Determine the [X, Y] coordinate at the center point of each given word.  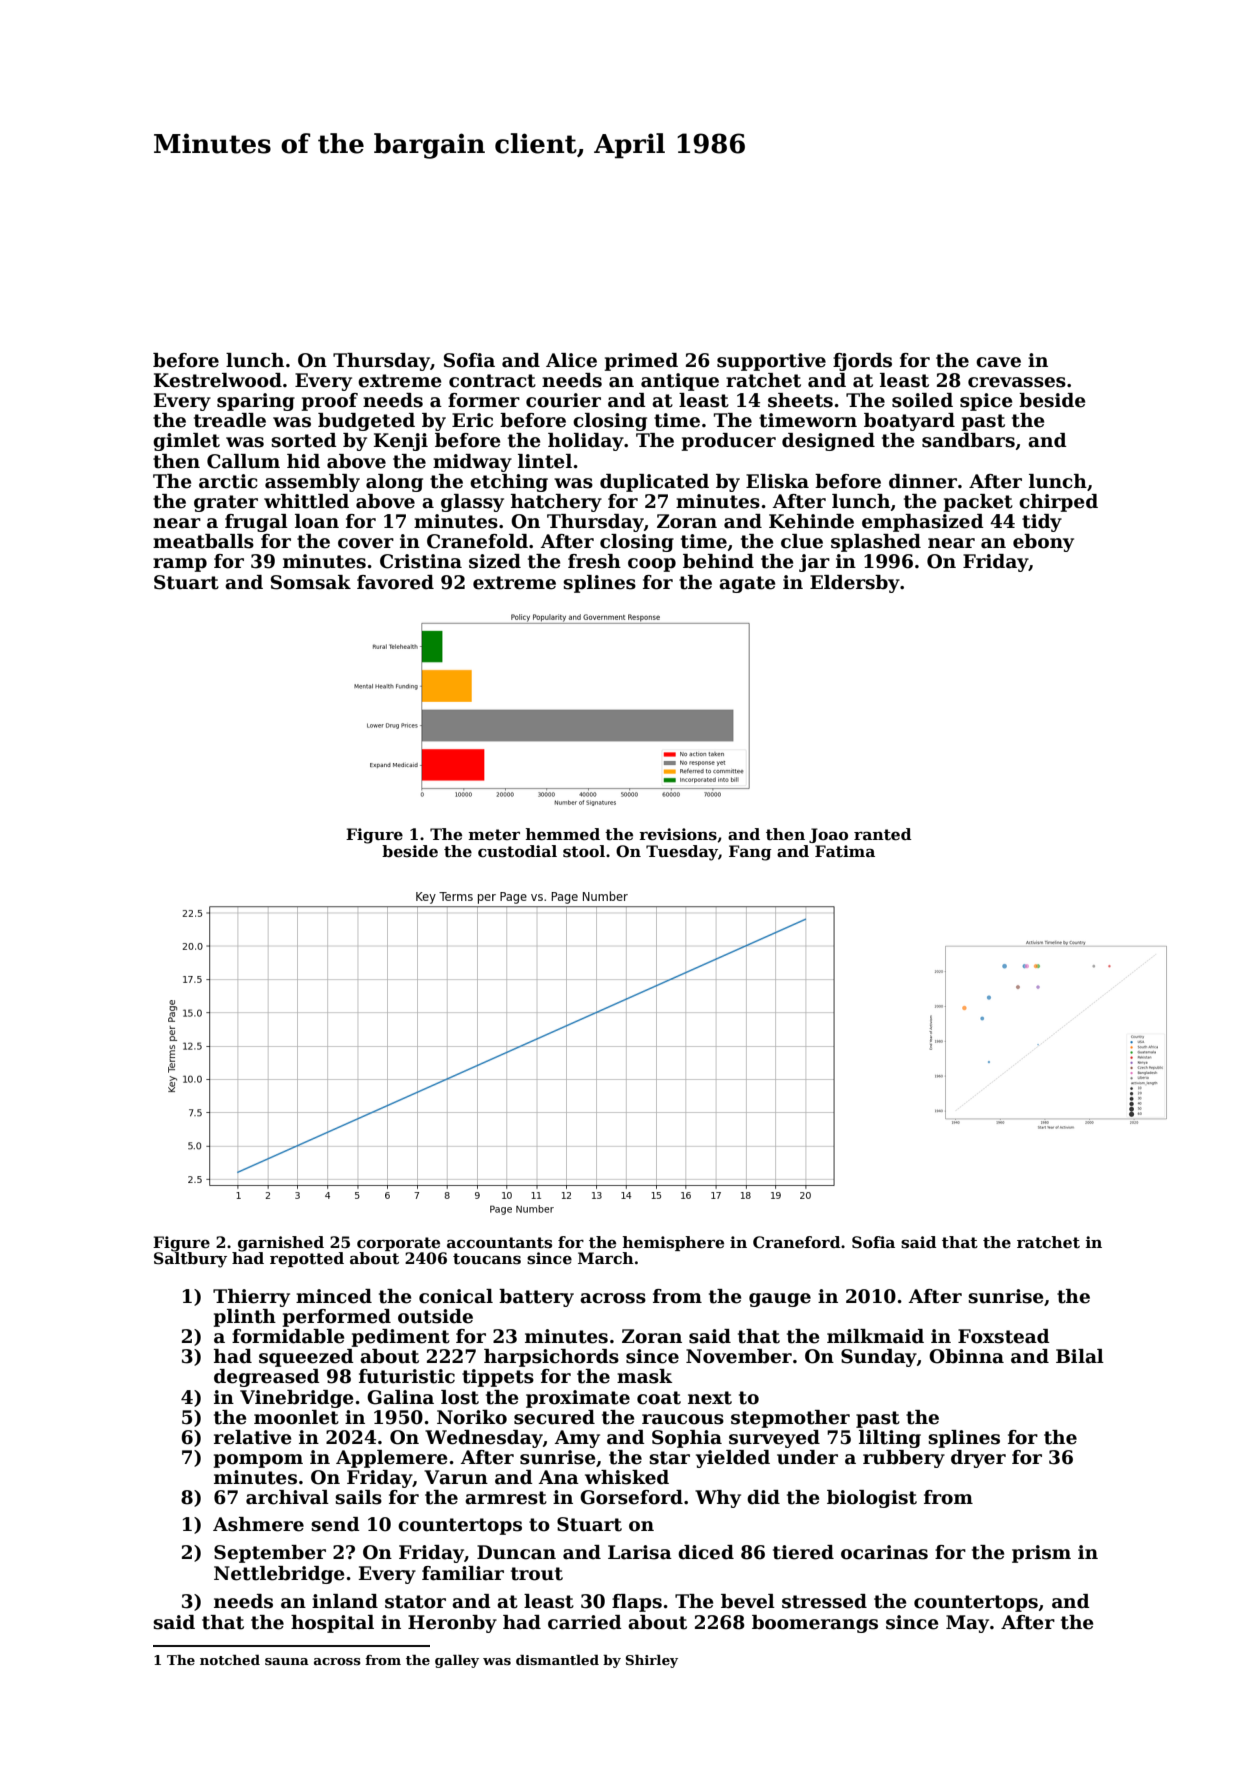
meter [494, 835]
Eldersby [855, 584]
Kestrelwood [218, 380]
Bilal [1080, 1356]
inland [345, 1601]
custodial [517, 851]
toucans [487, 1259]
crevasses [1017, 382]
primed [641, 362]
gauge [780, 1300]
